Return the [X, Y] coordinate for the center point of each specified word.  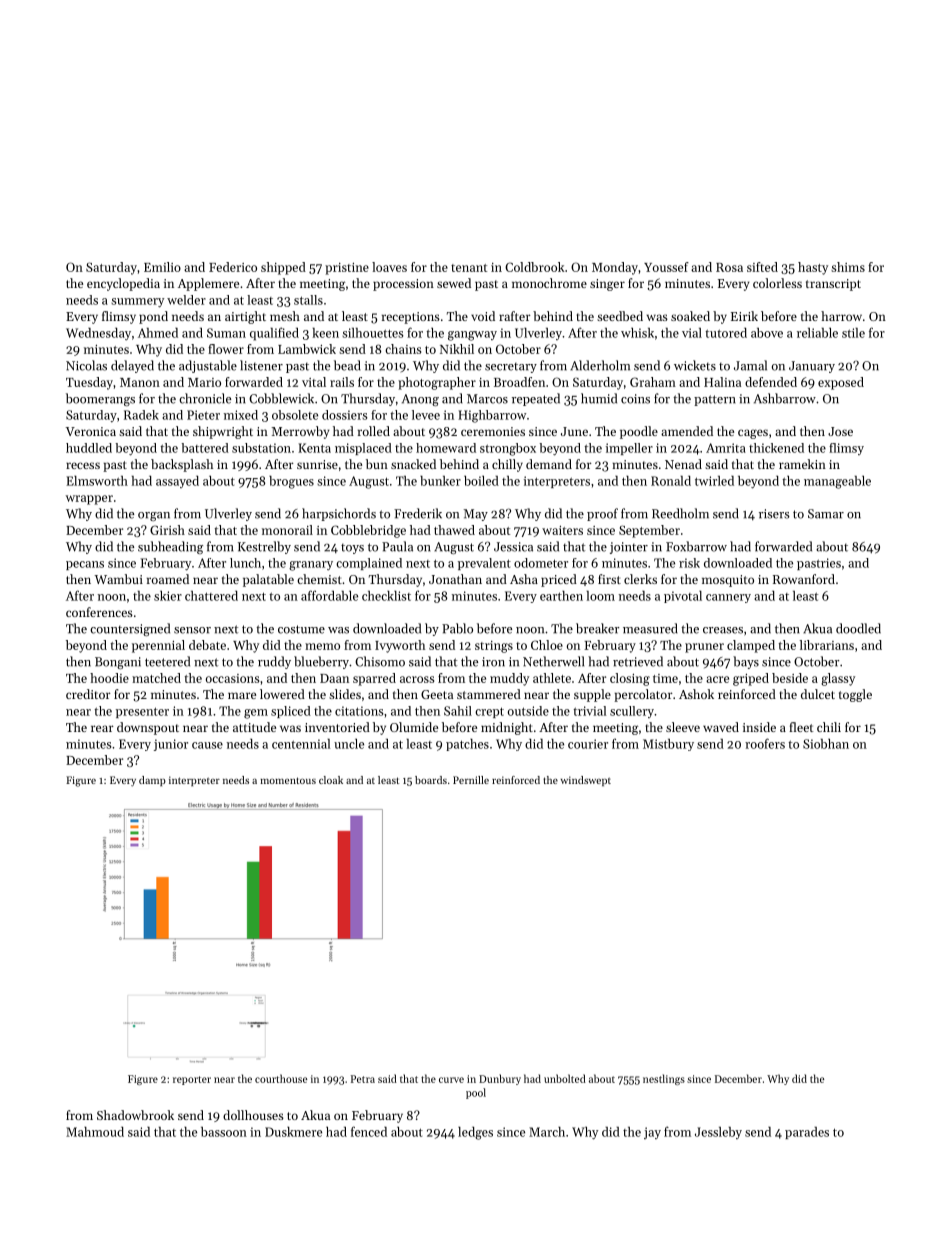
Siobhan [826, 744]
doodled [858, 628]
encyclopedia [123, 284]
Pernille [471, 780]
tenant [469, 268]
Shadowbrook [135, 1115]
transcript [833, 285]
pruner [704, 648]
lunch [245, 563]
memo [322, 646]
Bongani [118, 663]
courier [588, 744]
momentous [288, 780]
